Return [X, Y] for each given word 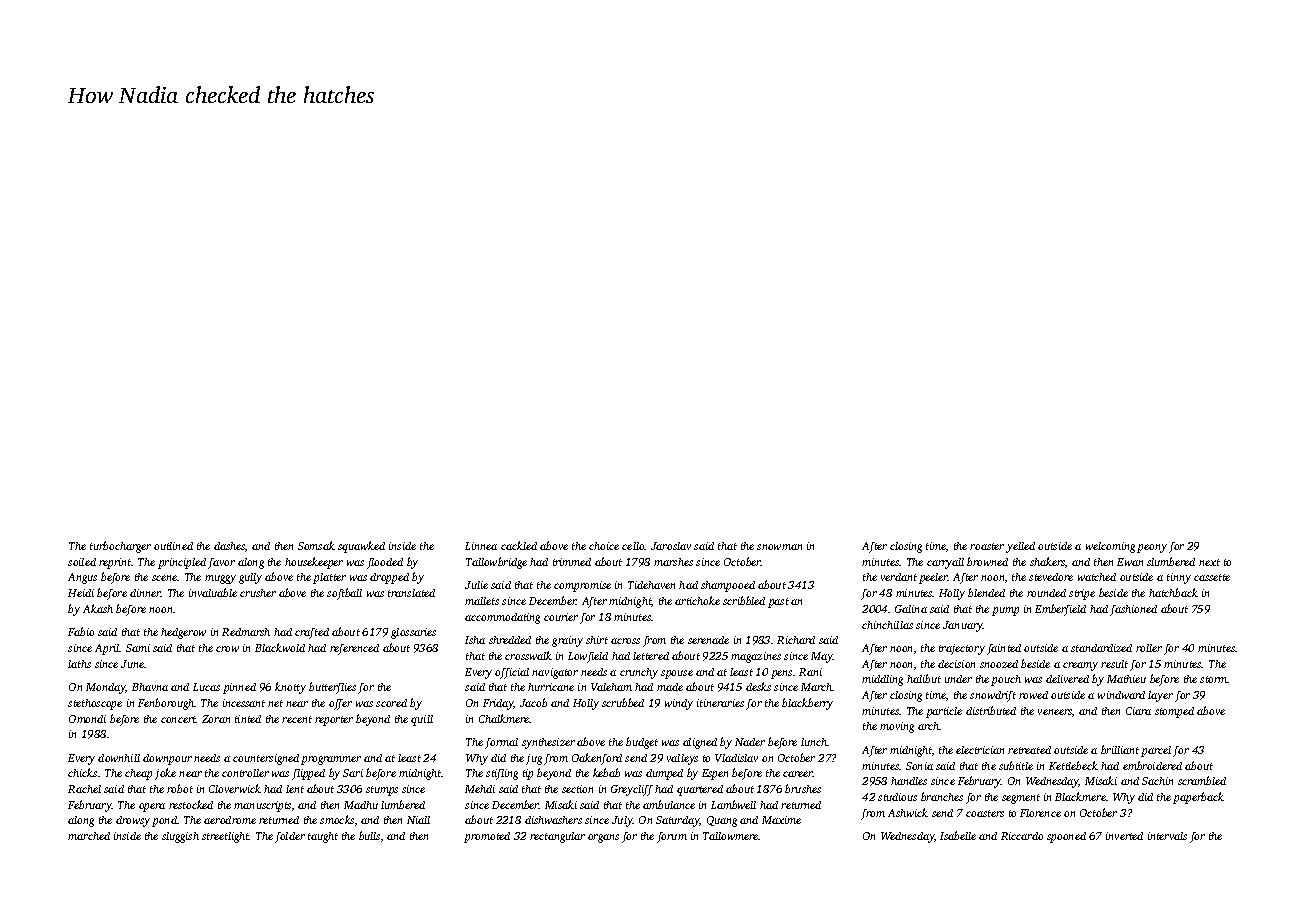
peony [1152, 548]
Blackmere [1080, 796]
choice [604, 546]
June [132, 664]
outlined [173, 546]
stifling [502, 774]
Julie [476, 585]
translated [411, 593]
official [512, 673]
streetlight [225, 837]
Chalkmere [504, 718]
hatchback [1173, 592]
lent [295, 789]
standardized [1101, 648]
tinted [248, 719]
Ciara [1138, 711]
